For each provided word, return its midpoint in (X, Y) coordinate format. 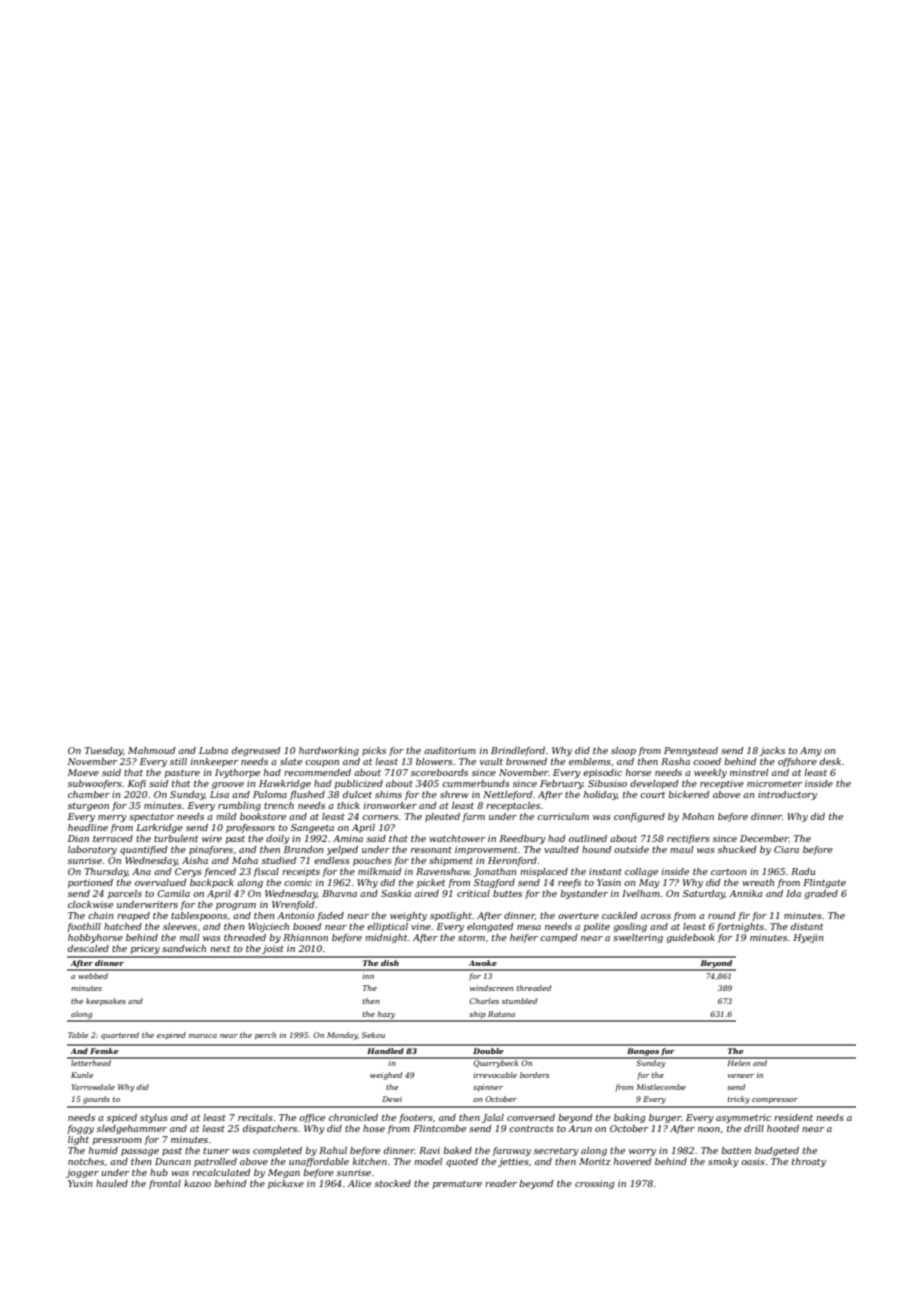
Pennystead (691, 751)
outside (631, 849)
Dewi (392, 1099)
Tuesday (104, 751)
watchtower (457, 838)
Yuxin (80, 1183)
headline (88, 827)
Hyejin (808, 938)
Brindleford (518, 751)
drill (754, 1128)
